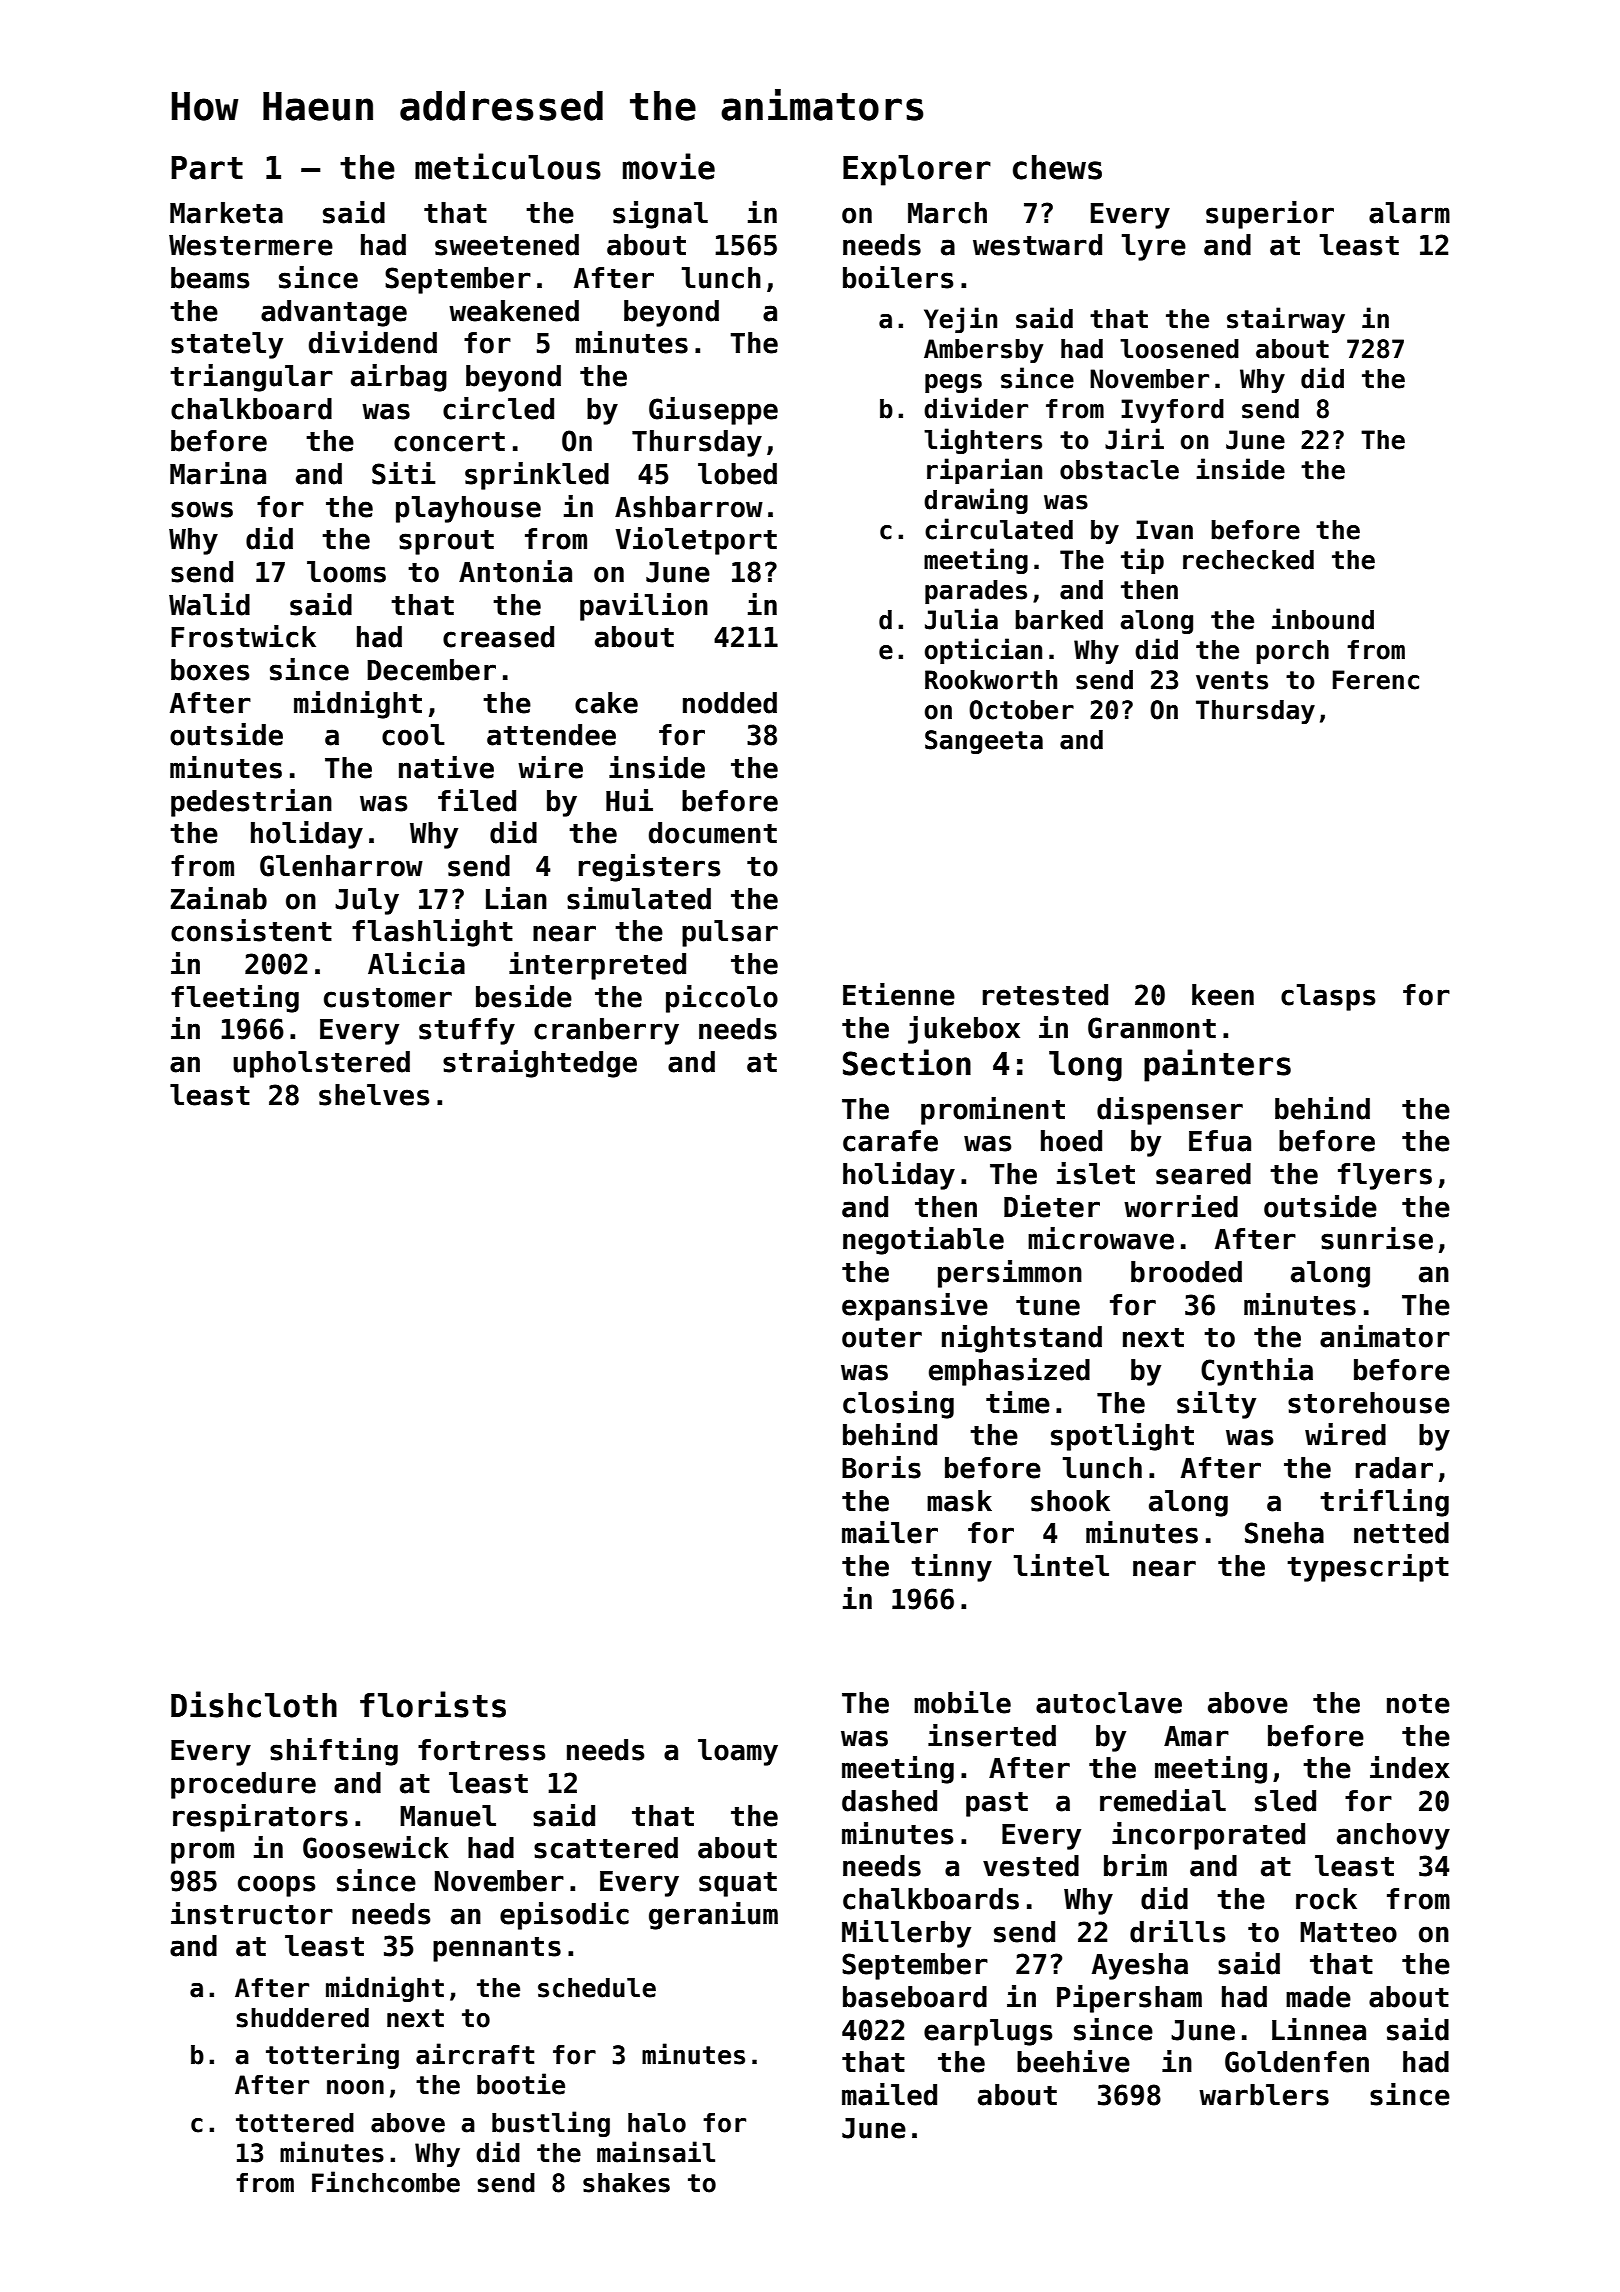 The image size is (1620, 2292). Describe the element at coordinates (1393, 1836) in the page. I see `anchovy` at that location.
